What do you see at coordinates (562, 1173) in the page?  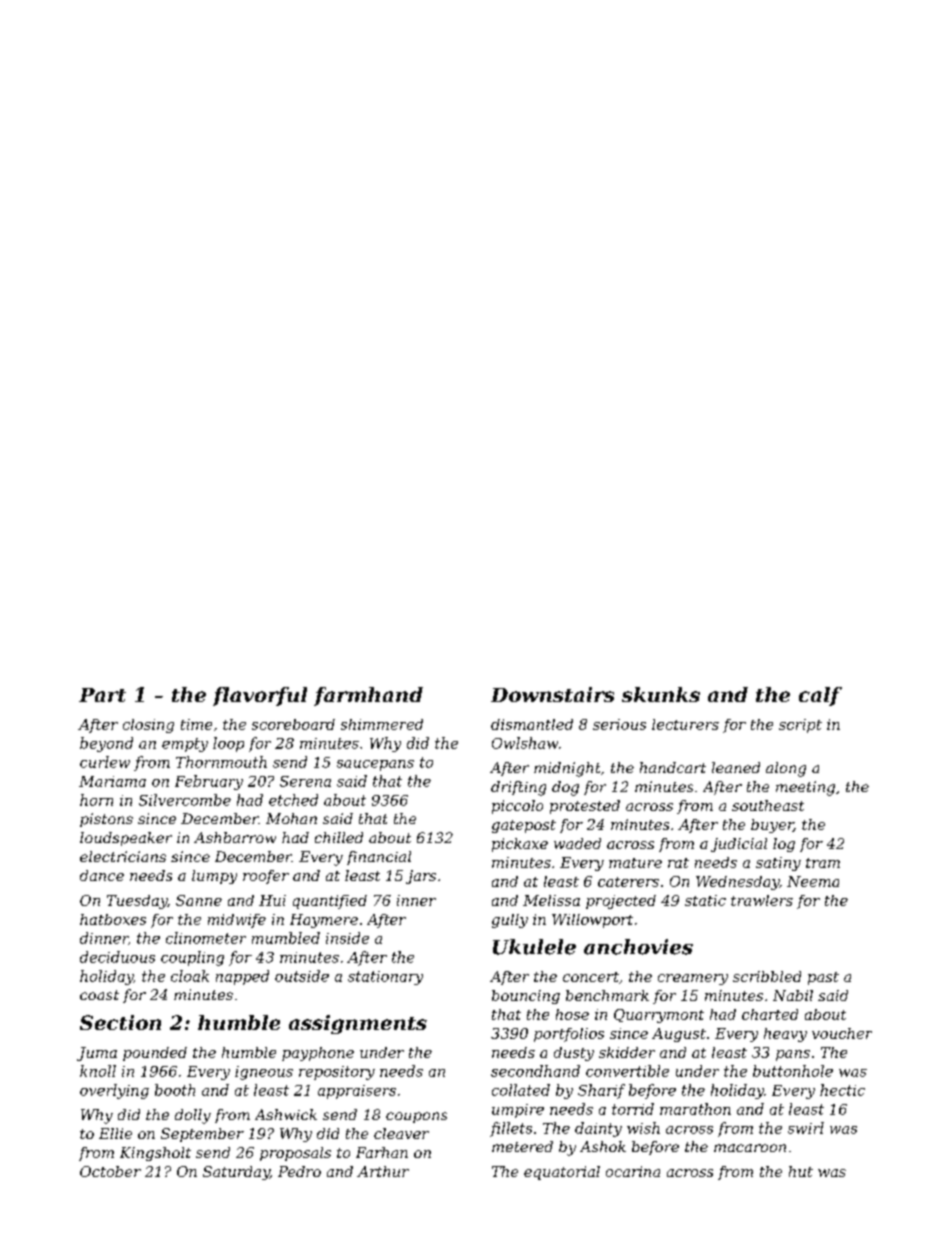 I see `equatorial` at bounding box center [562, 1173].
